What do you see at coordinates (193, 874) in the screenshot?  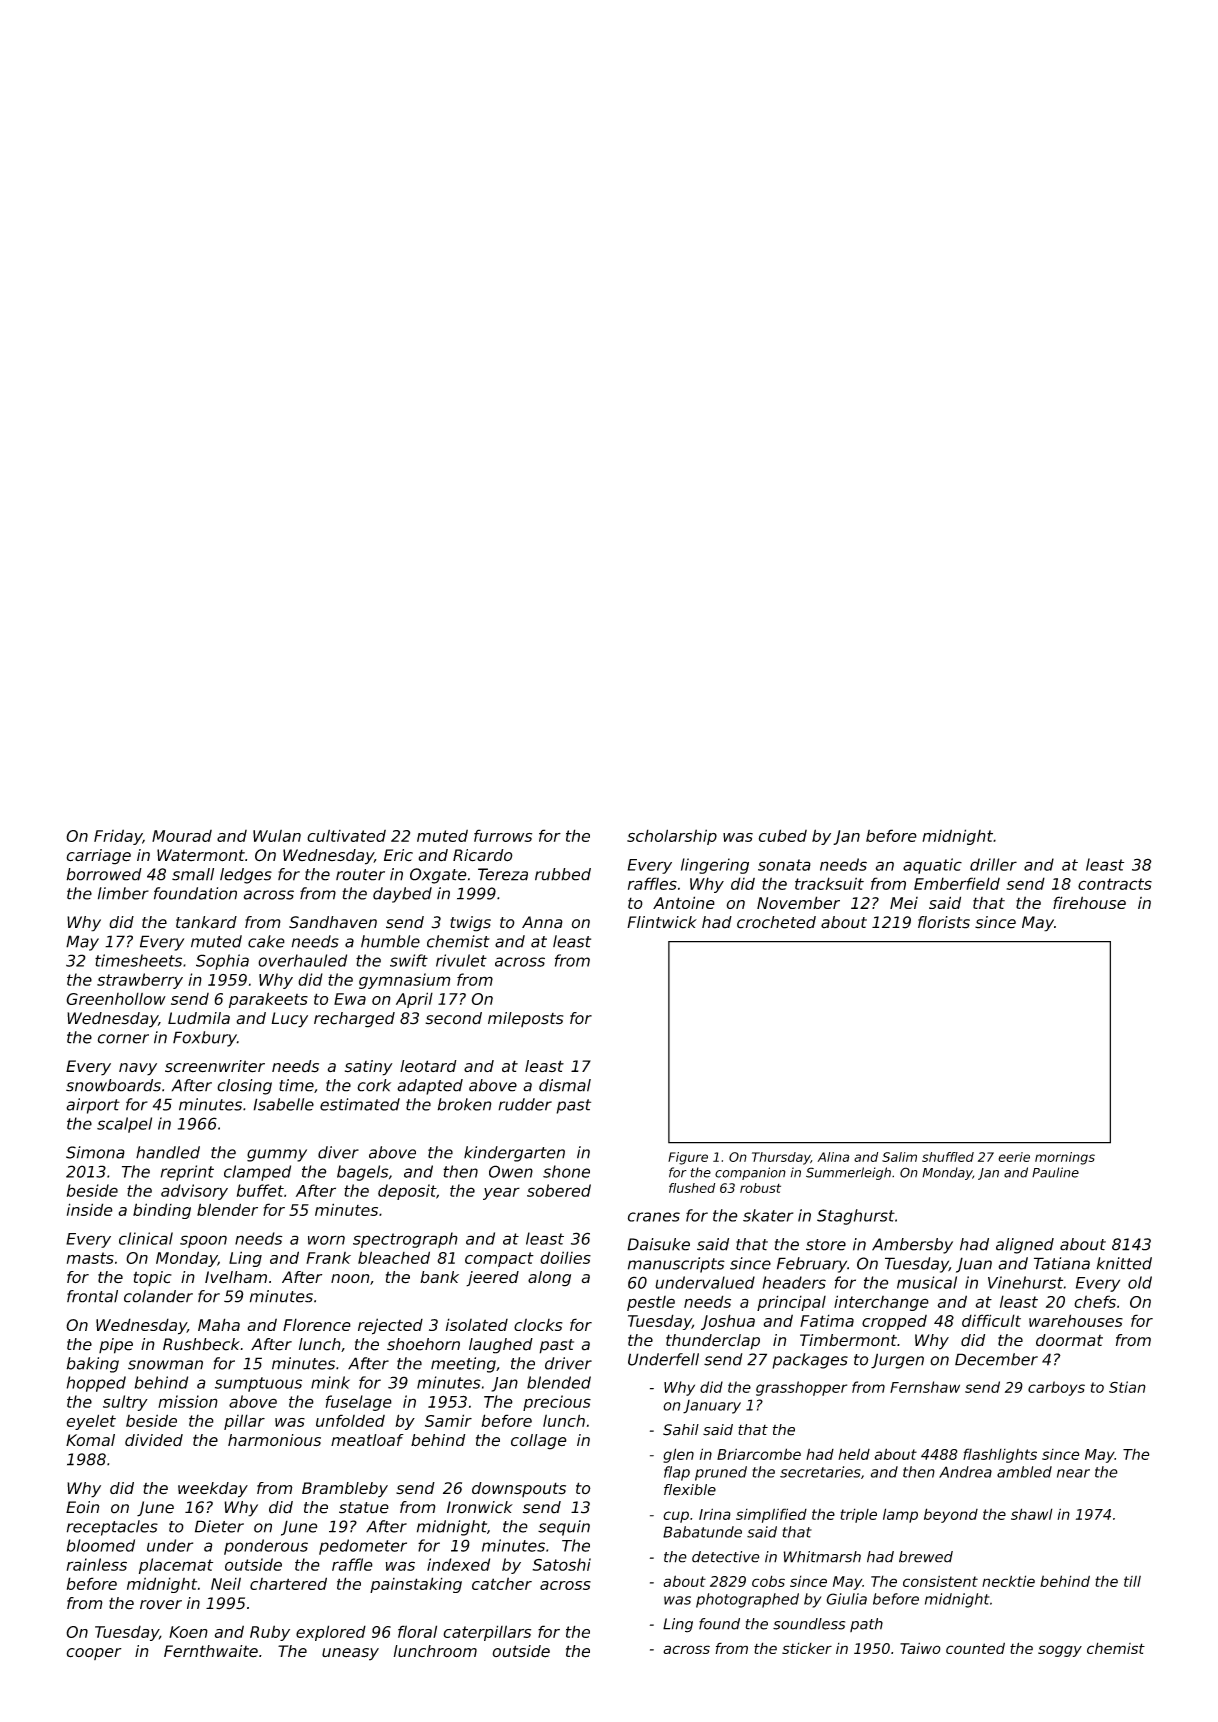 I see `small` at bounding box center [193, 874].
